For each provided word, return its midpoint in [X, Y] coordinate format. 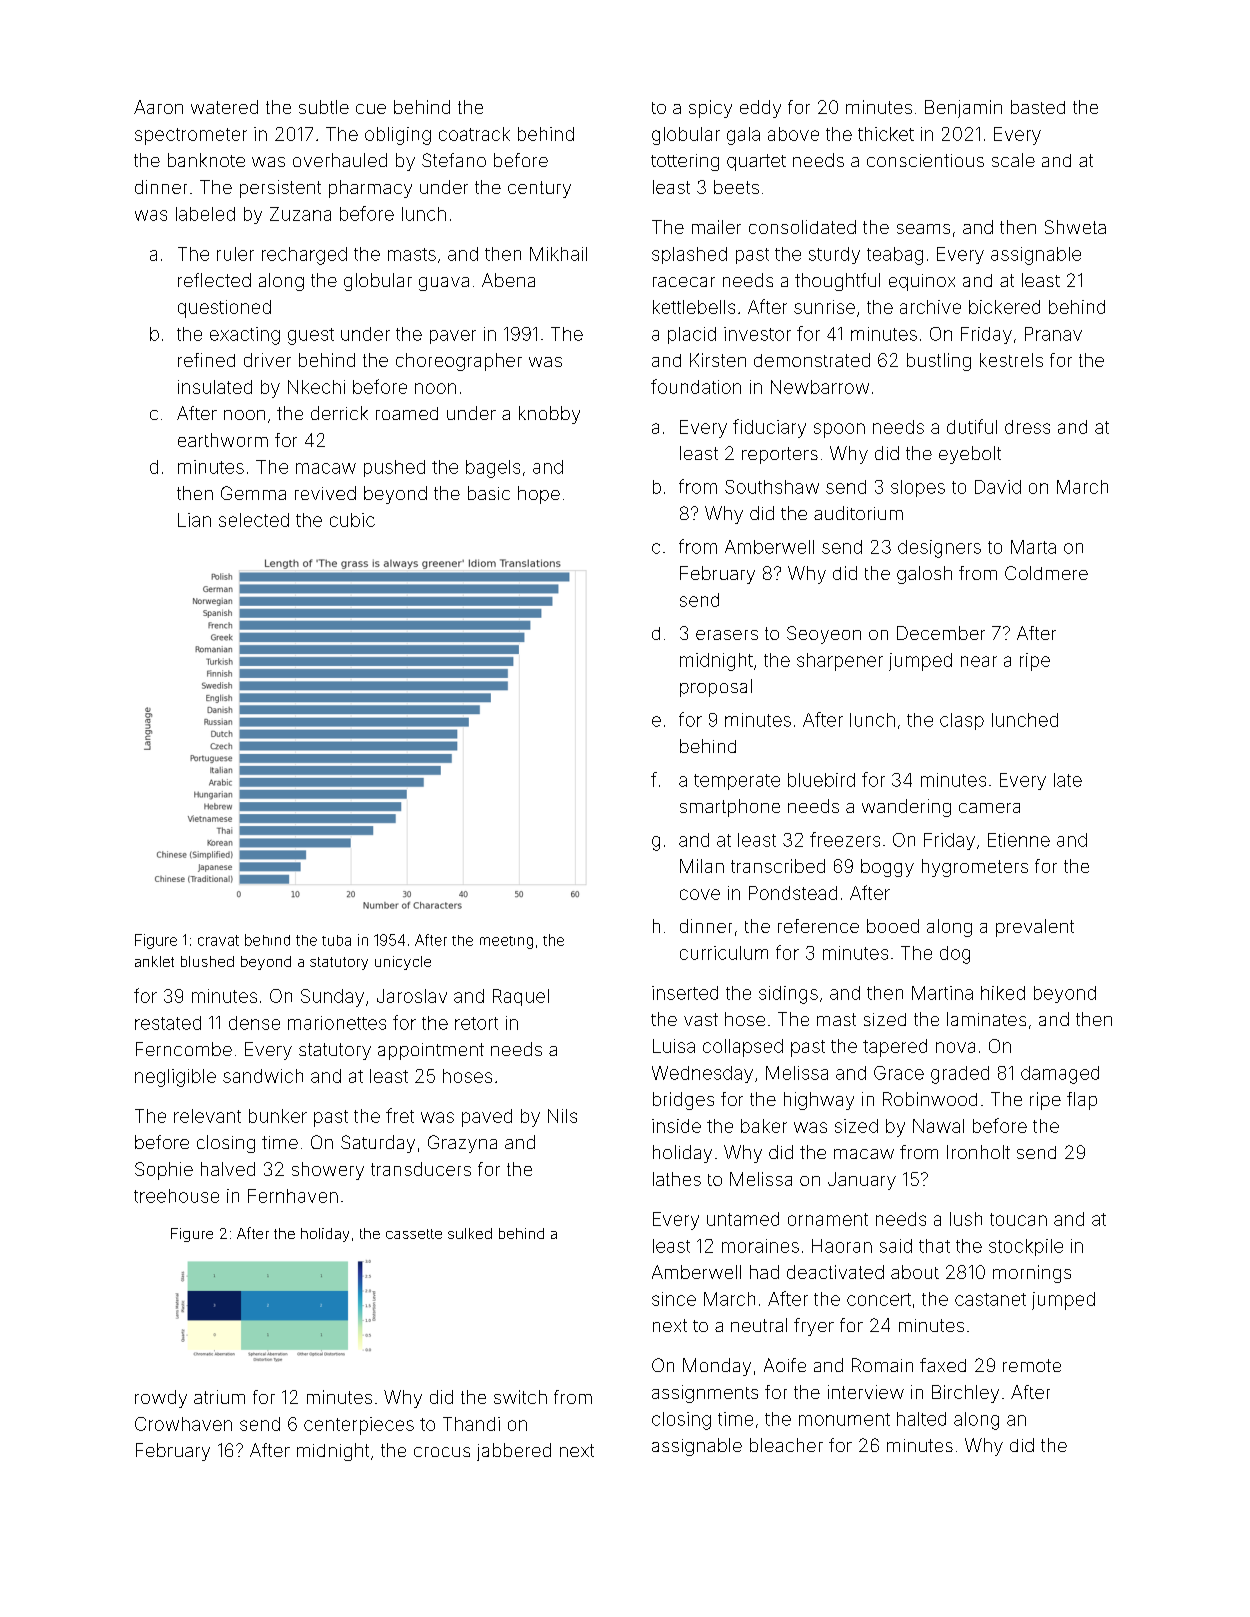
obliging [398, 136]
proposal [716, 688]
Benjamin [963, 109]
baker [764, 1126]
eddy [760, 109]
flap [1082, 1101]
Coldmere [1046, 573]
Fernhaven [293, 1196]
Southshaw [772, 487]
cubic [352, 520]
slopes [918, 488]
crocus [442, 1452]
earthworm [223, 440]
